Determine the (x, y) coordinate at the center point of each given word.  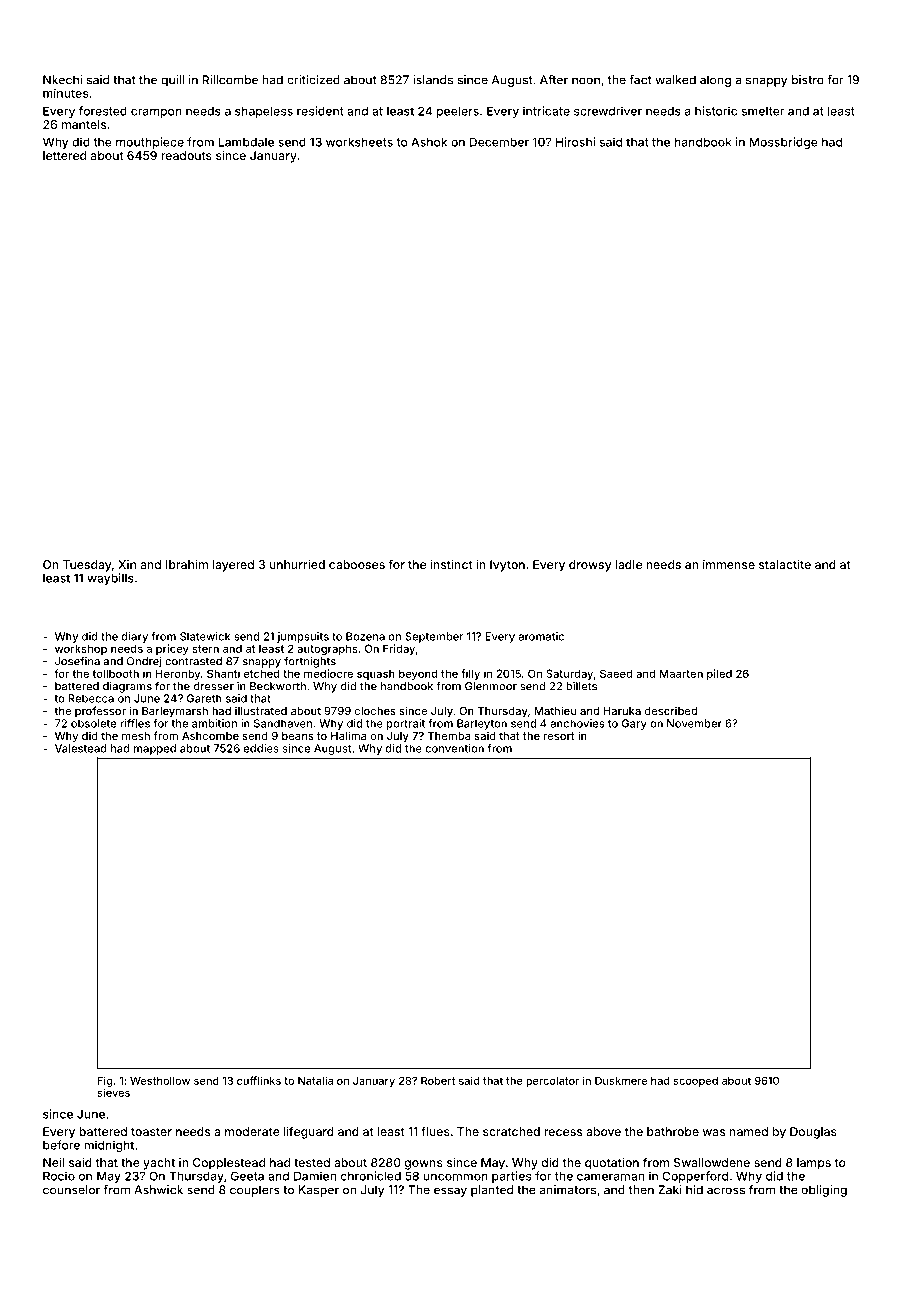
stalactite (785, 564)
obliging (824, 1191)
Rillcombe (230, 80)
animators (568, 1190)
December (499, 142)
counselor (71, 1190)
